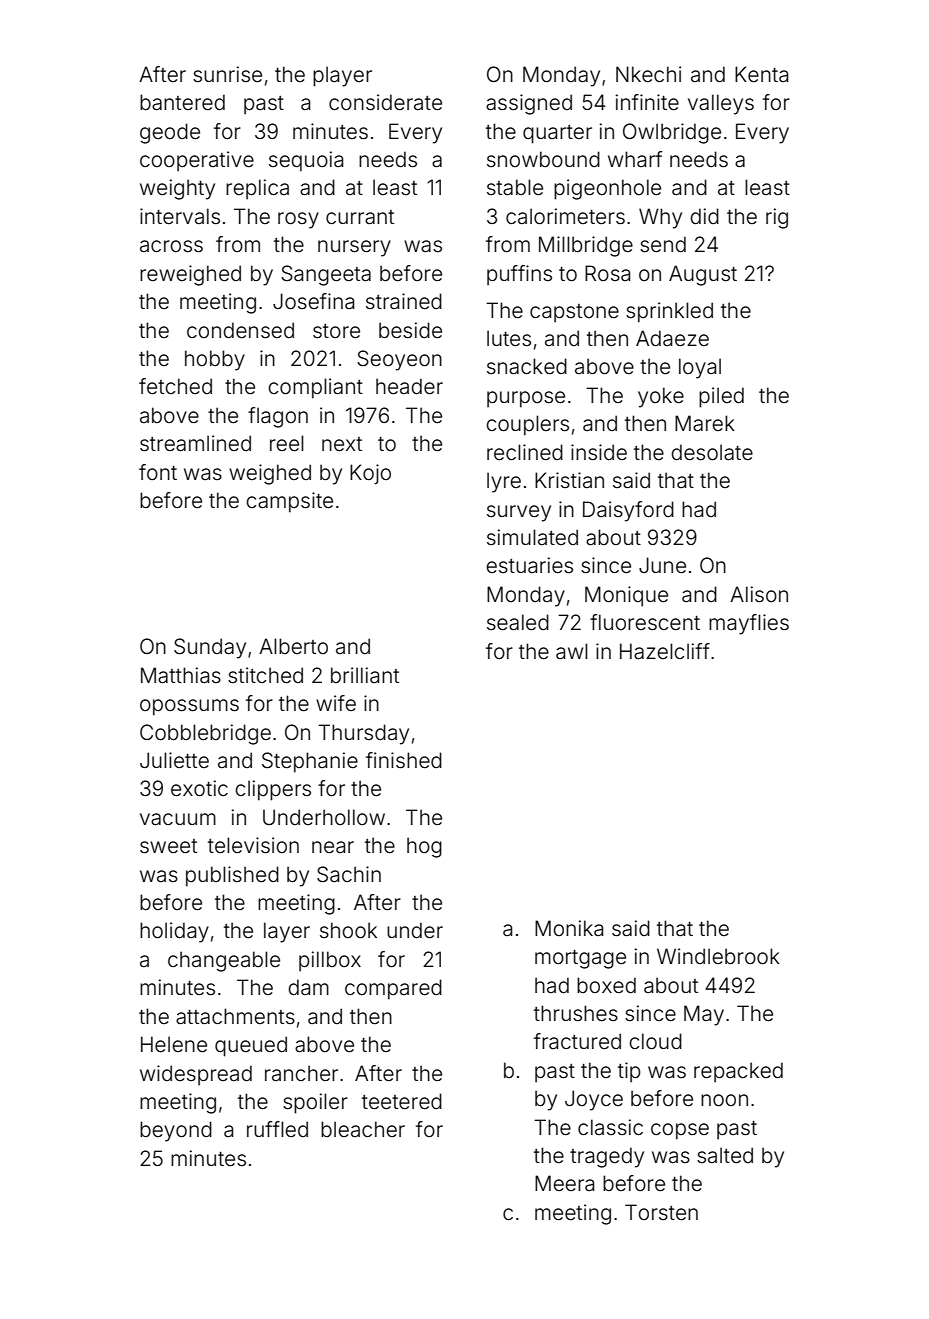  Describe the element at coordinates (718, 956) in the image. I see `Windlebrook` at that location.
